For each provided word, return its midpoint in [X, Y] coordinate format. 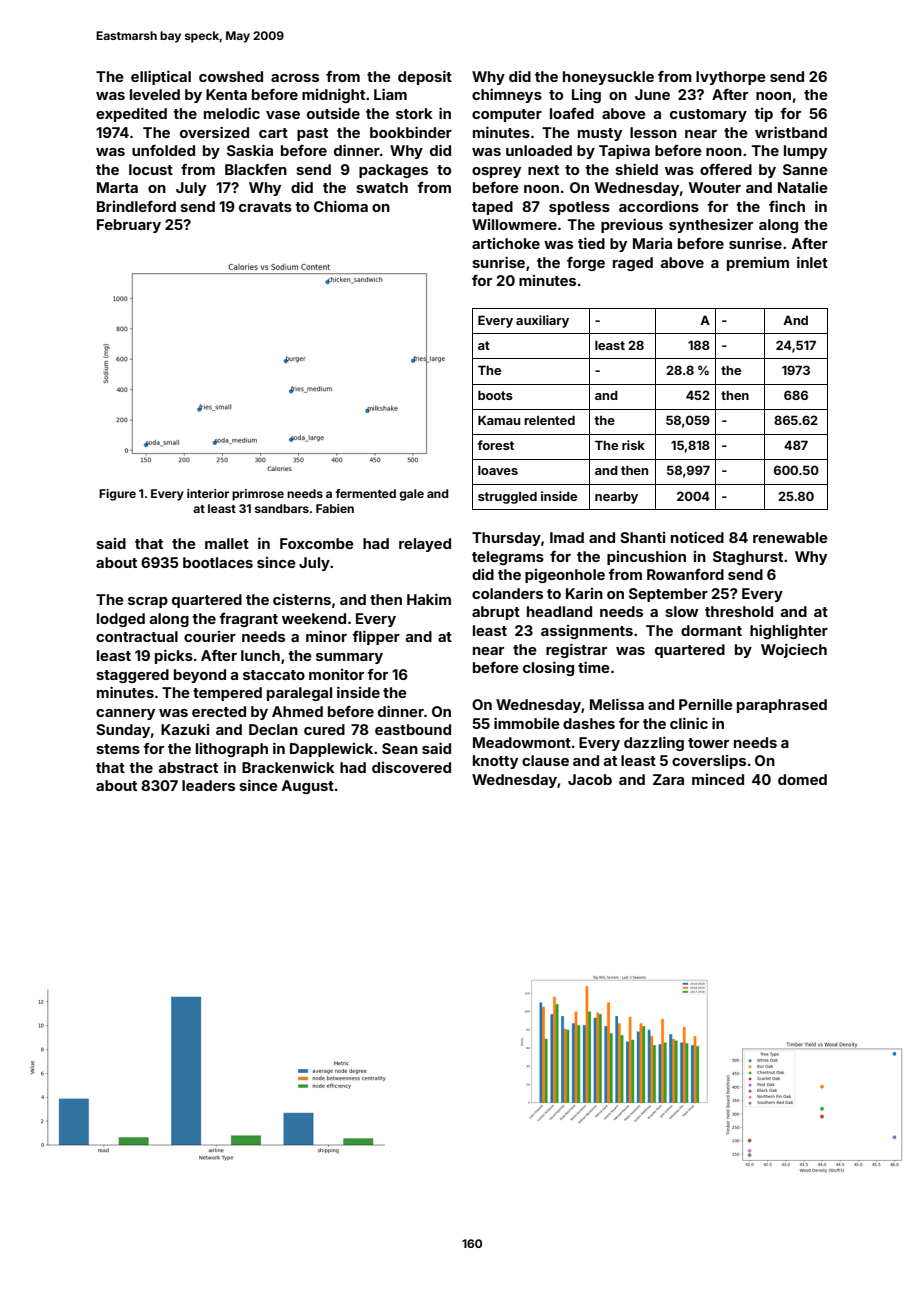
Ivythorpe [731, 78]
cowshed [231, 76]
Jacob [590, 779]
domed [802, 779]
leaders [208, 785]
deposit [425, 77]
